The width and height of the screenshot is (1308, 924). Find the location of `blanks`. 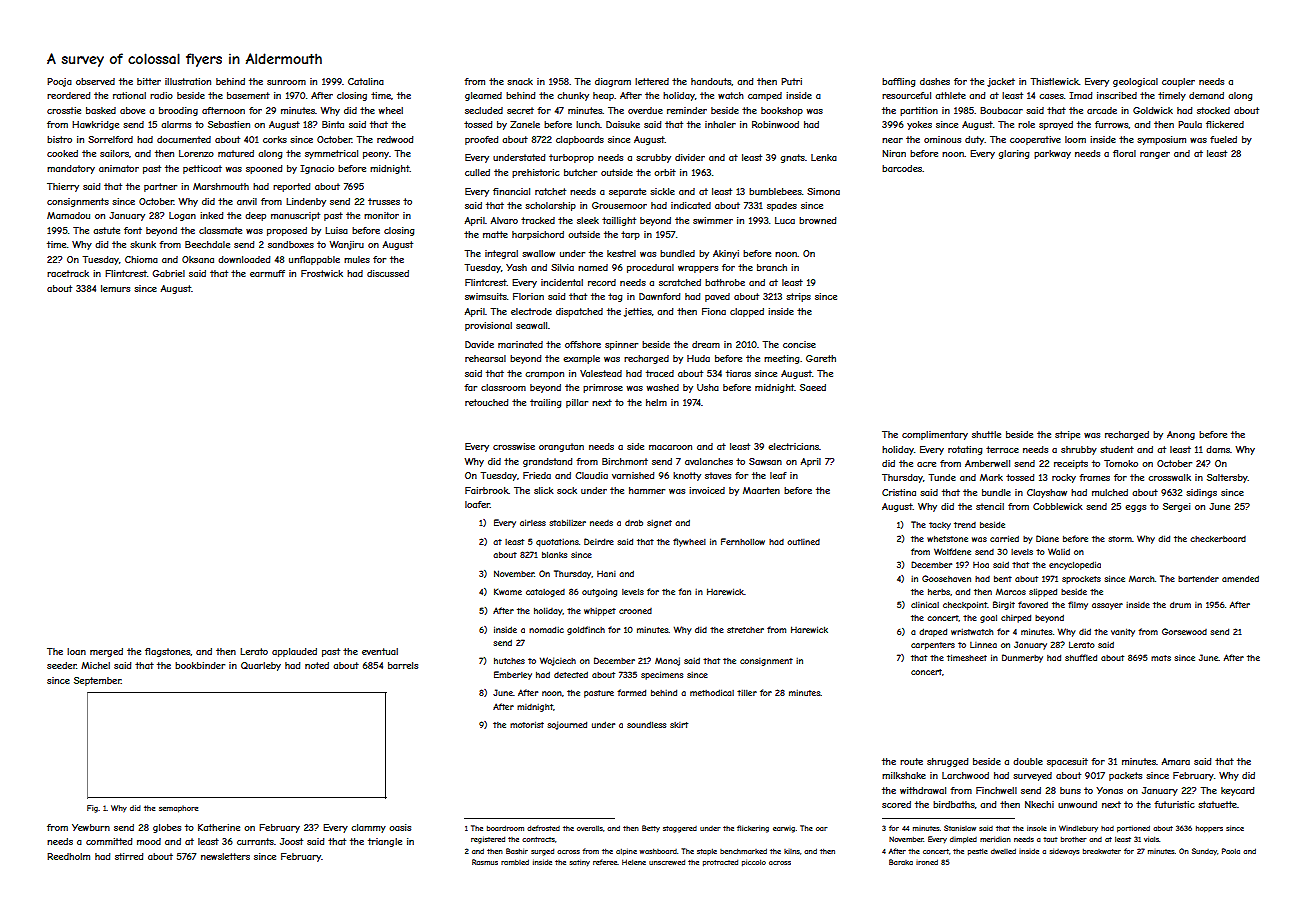

blanks is located at coordinates (554, 554).
